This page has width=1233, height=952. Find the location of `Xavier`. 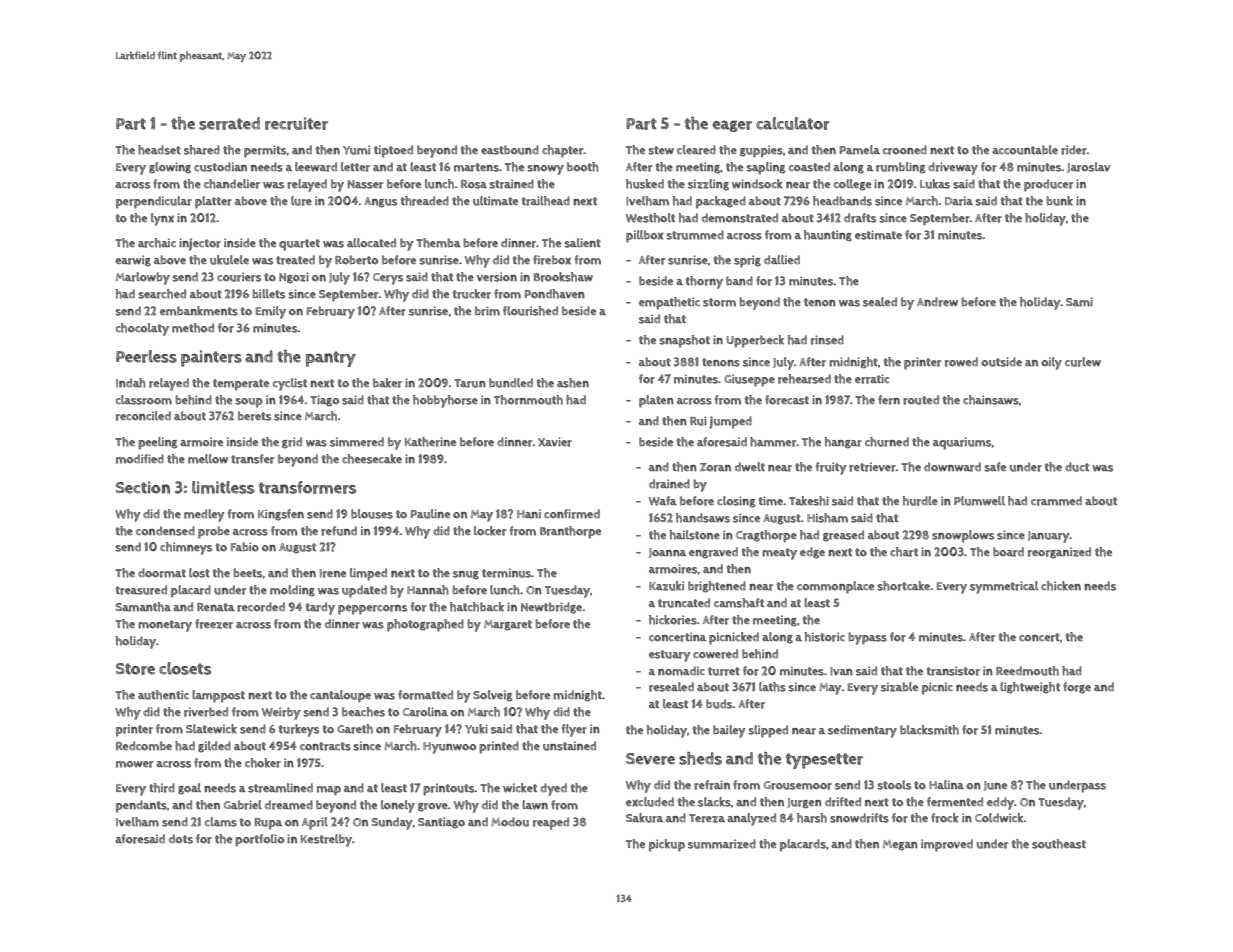

Xavier is located at coordinates (555, 442).
